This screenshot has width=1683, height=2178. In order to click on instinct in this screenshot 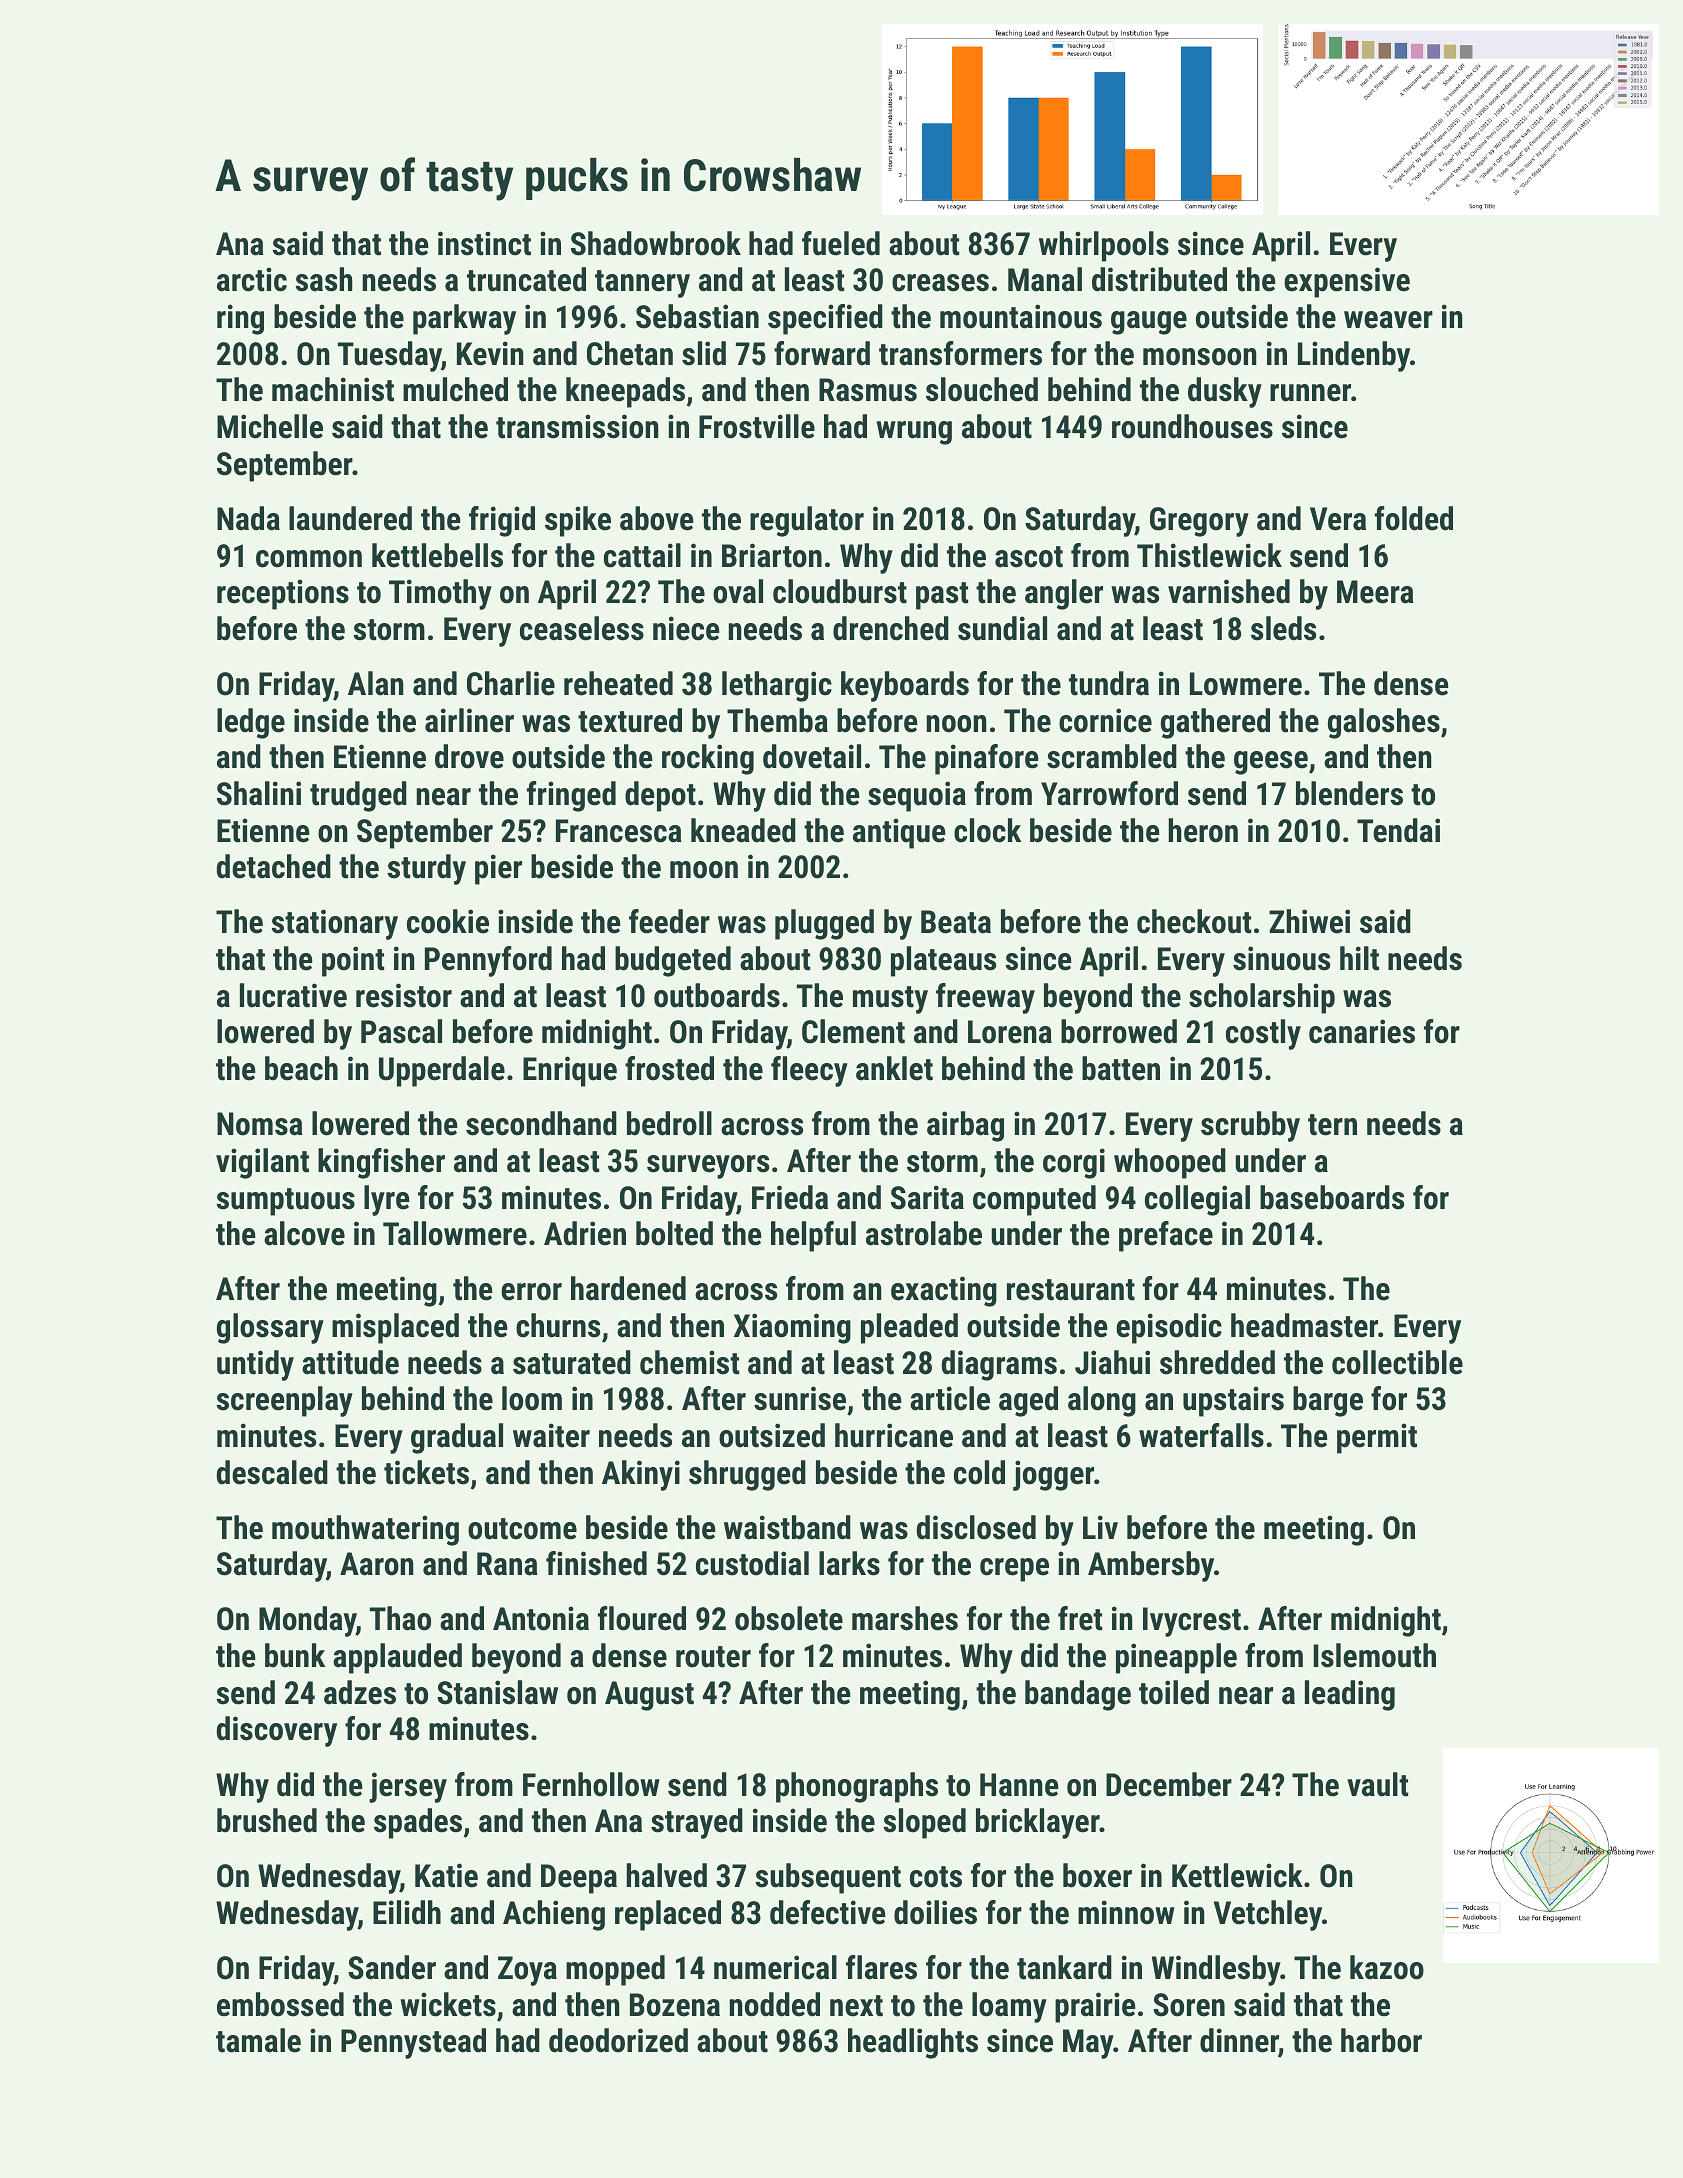, I will do `click(484, 243)`.
